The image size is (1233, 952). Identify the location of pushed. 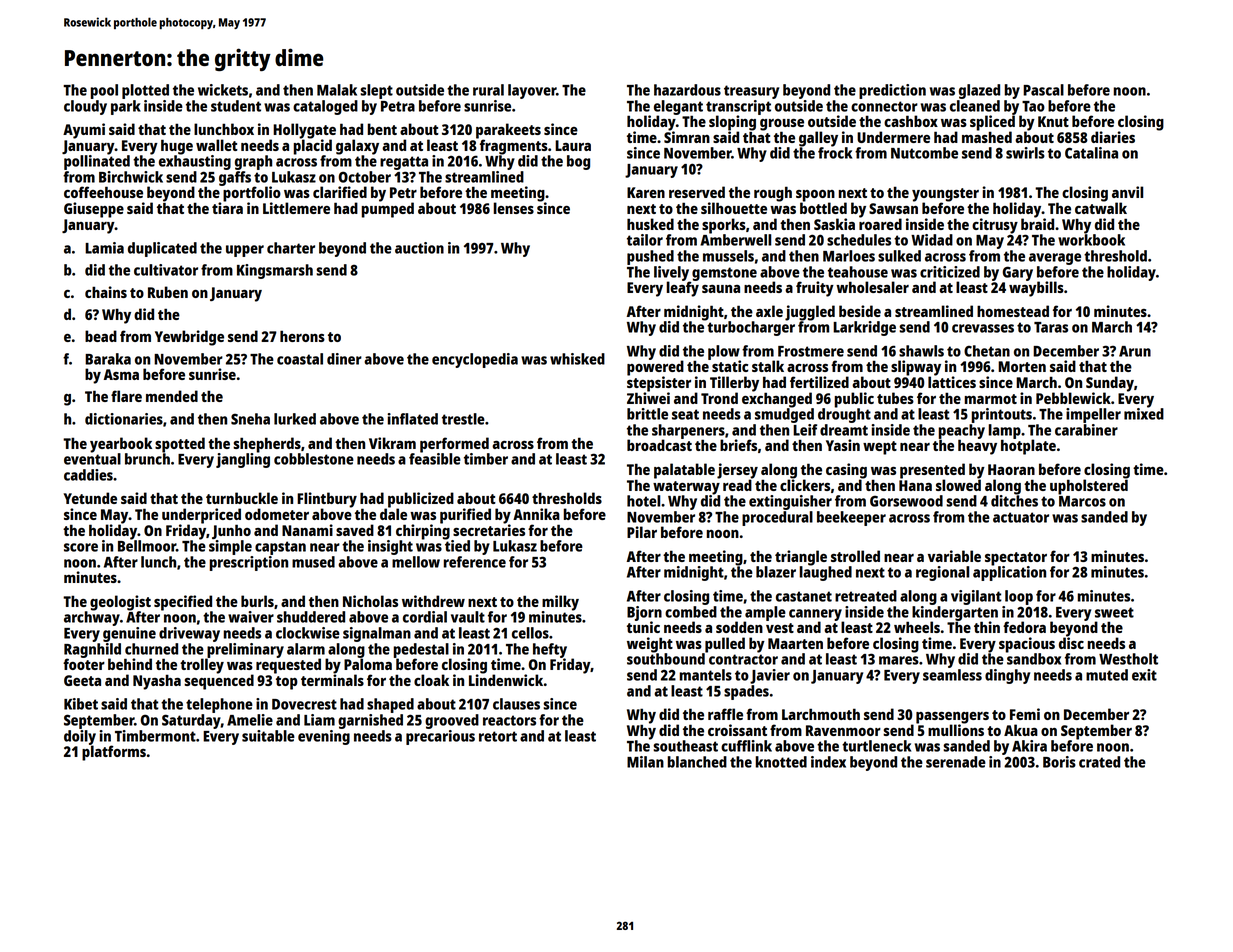
(650, 257).
